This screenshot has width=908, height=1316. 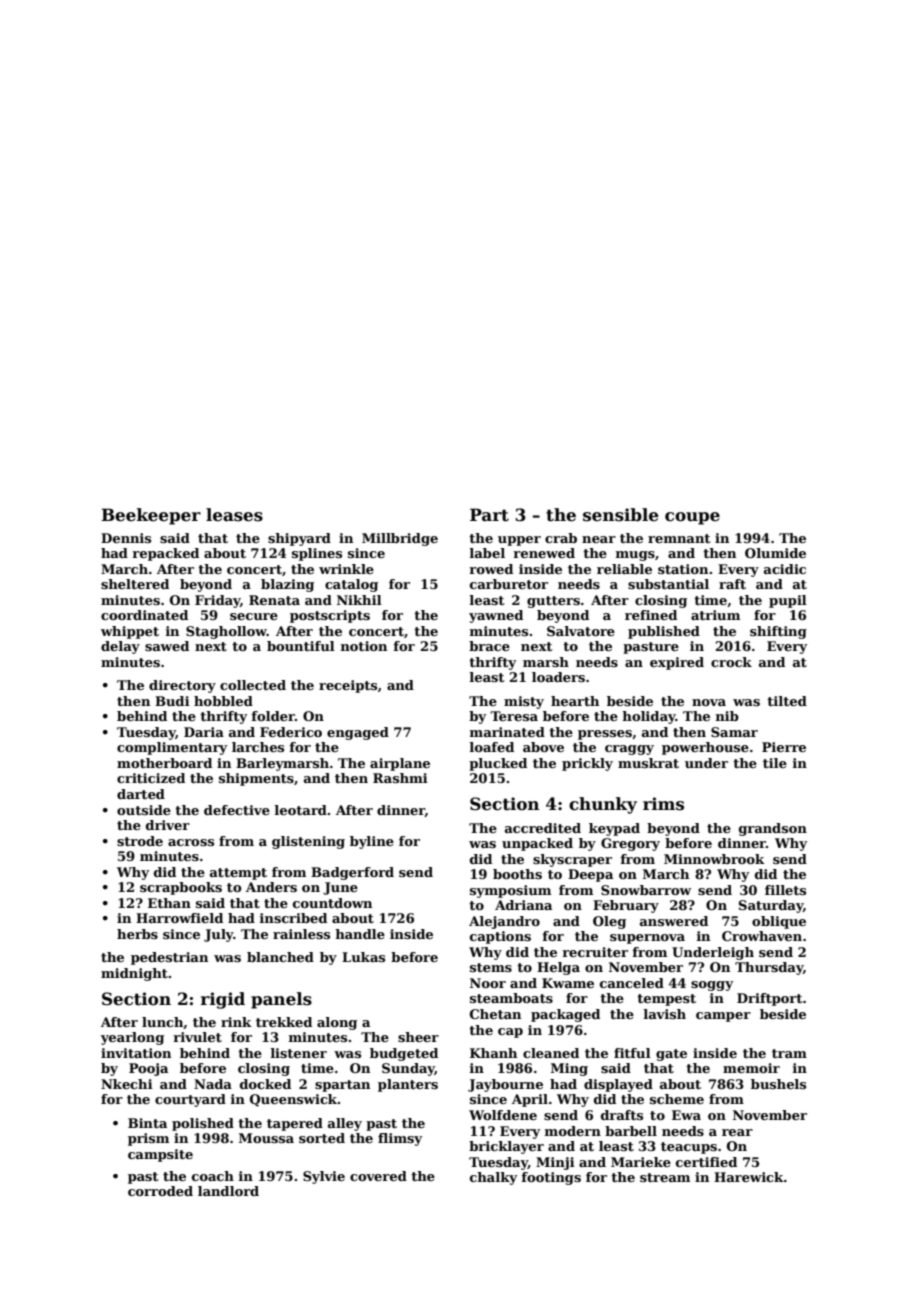 What do you see at coordinates (775, 553) in the screenshot?
I see `Olumide` at bounding box center [775, 553].
